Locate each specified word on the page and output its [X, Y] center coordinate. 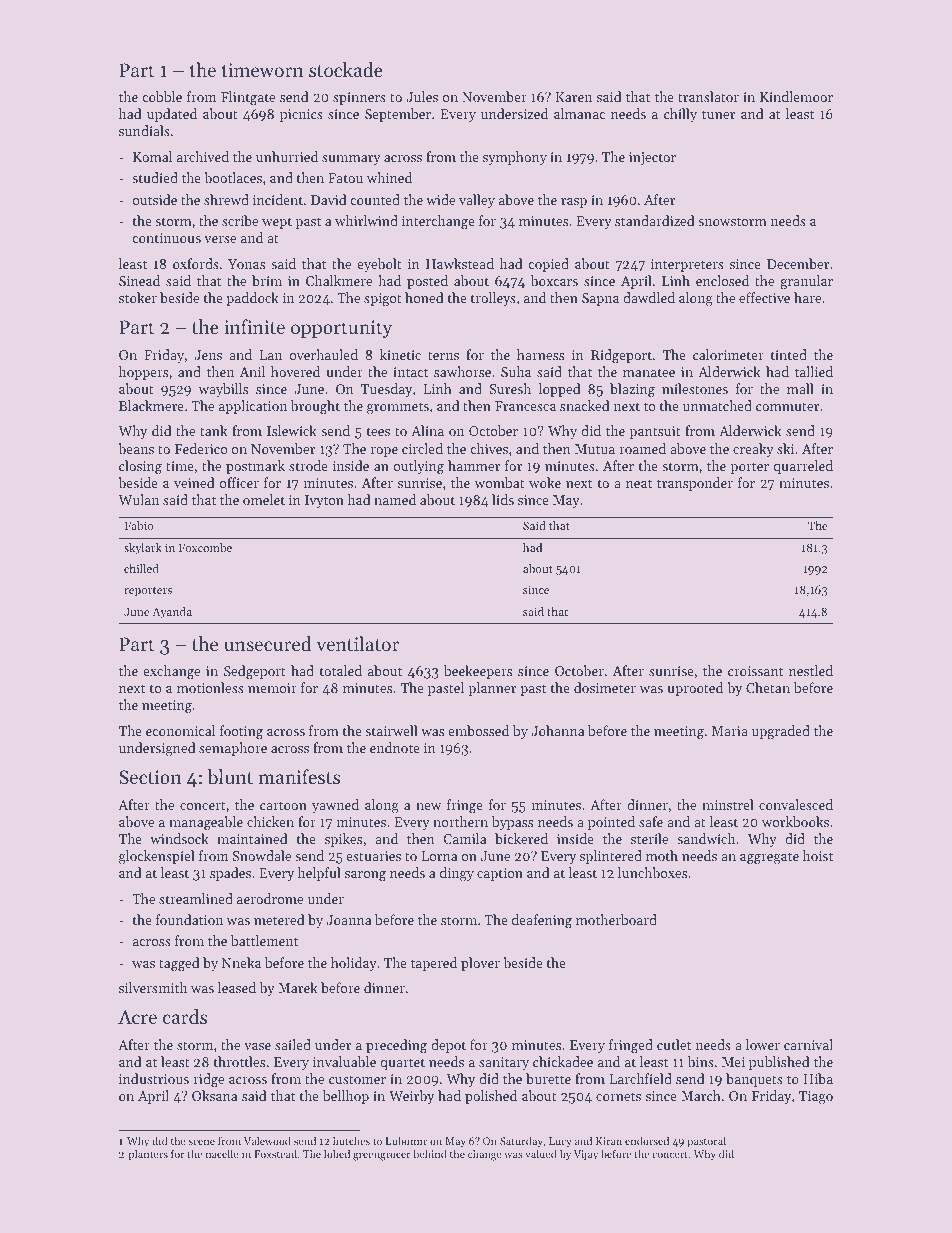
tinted [788, 354]
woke [545, 482]
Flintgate [248, 98]
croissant [755, 671]
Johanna [558, 730]
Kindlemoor [796, 96]
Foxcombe [205, 547]
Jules [422, 96]
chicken [270, 821]
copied [548, 265]
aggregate [769, 858]
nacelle [222, 1153]
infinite [254, 326]
